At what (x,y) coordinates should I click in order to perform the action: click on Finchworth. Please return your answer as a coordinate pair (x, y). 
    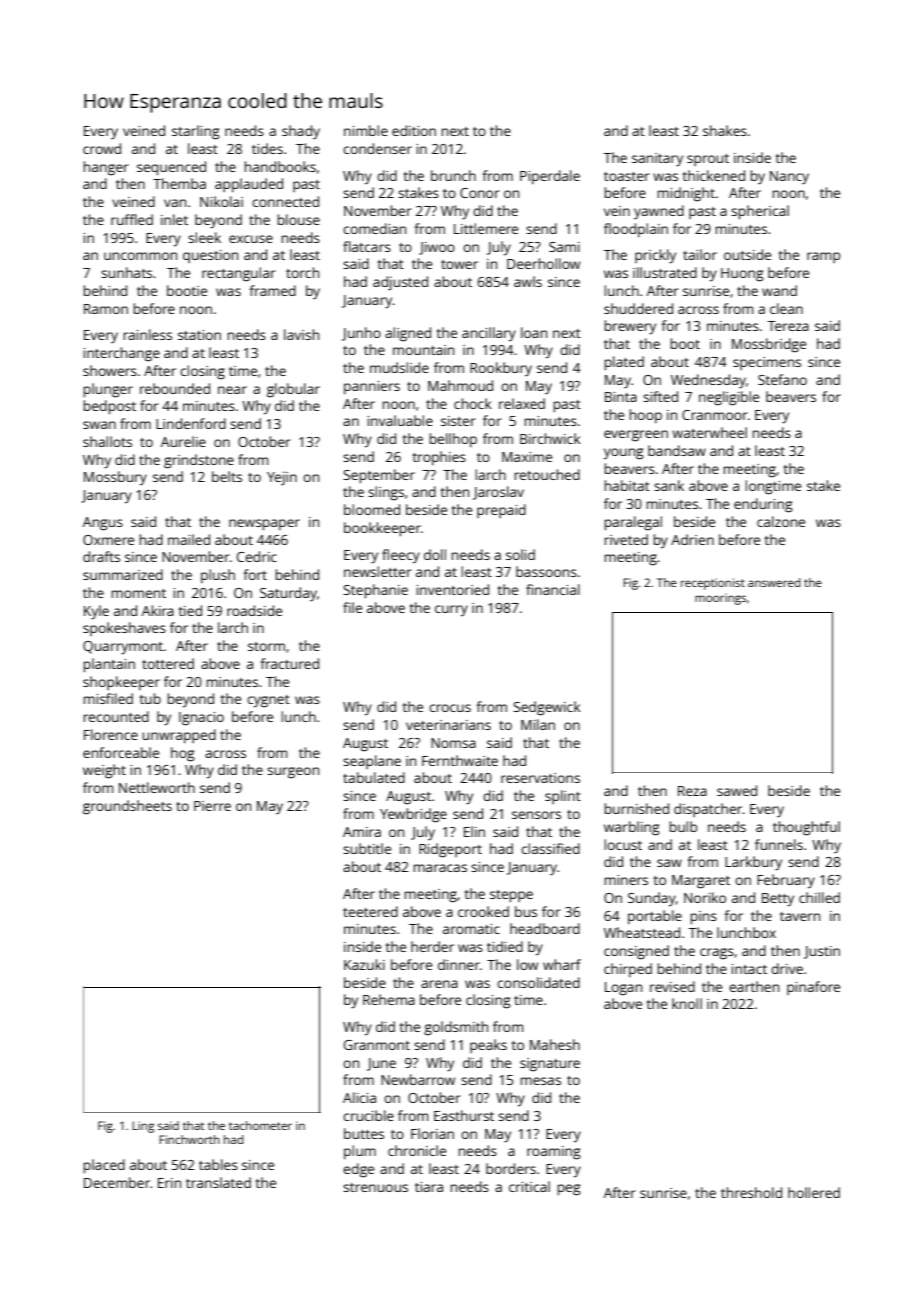
    Looking at the image, I should click on (189, 1139).
